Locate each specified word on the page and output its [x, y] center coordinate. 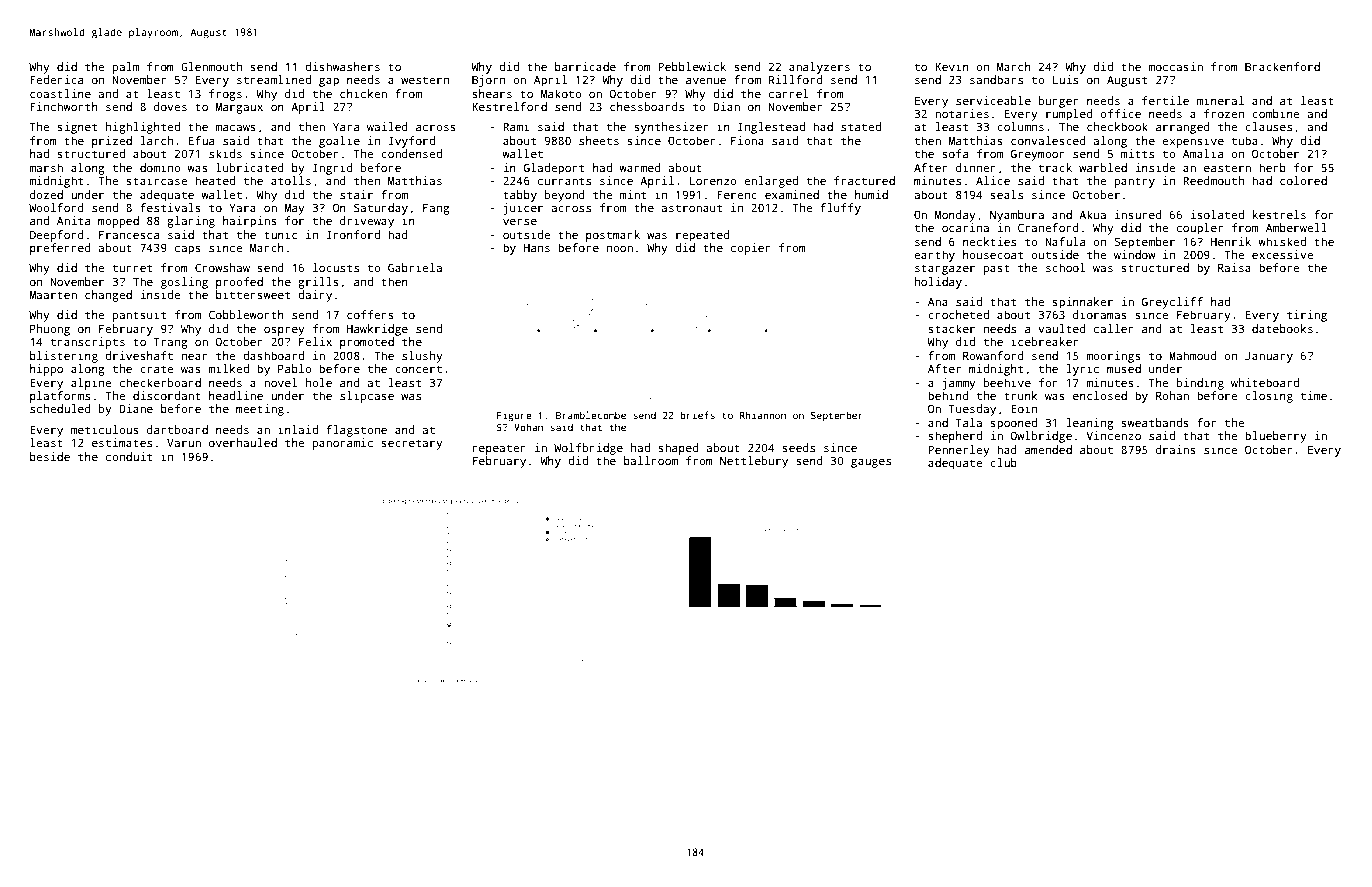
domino [160, 167]
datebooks [1282, 328]
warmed [640, 167]
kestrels [1279, 214]
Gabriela [415, 267]
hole [319, 382]
